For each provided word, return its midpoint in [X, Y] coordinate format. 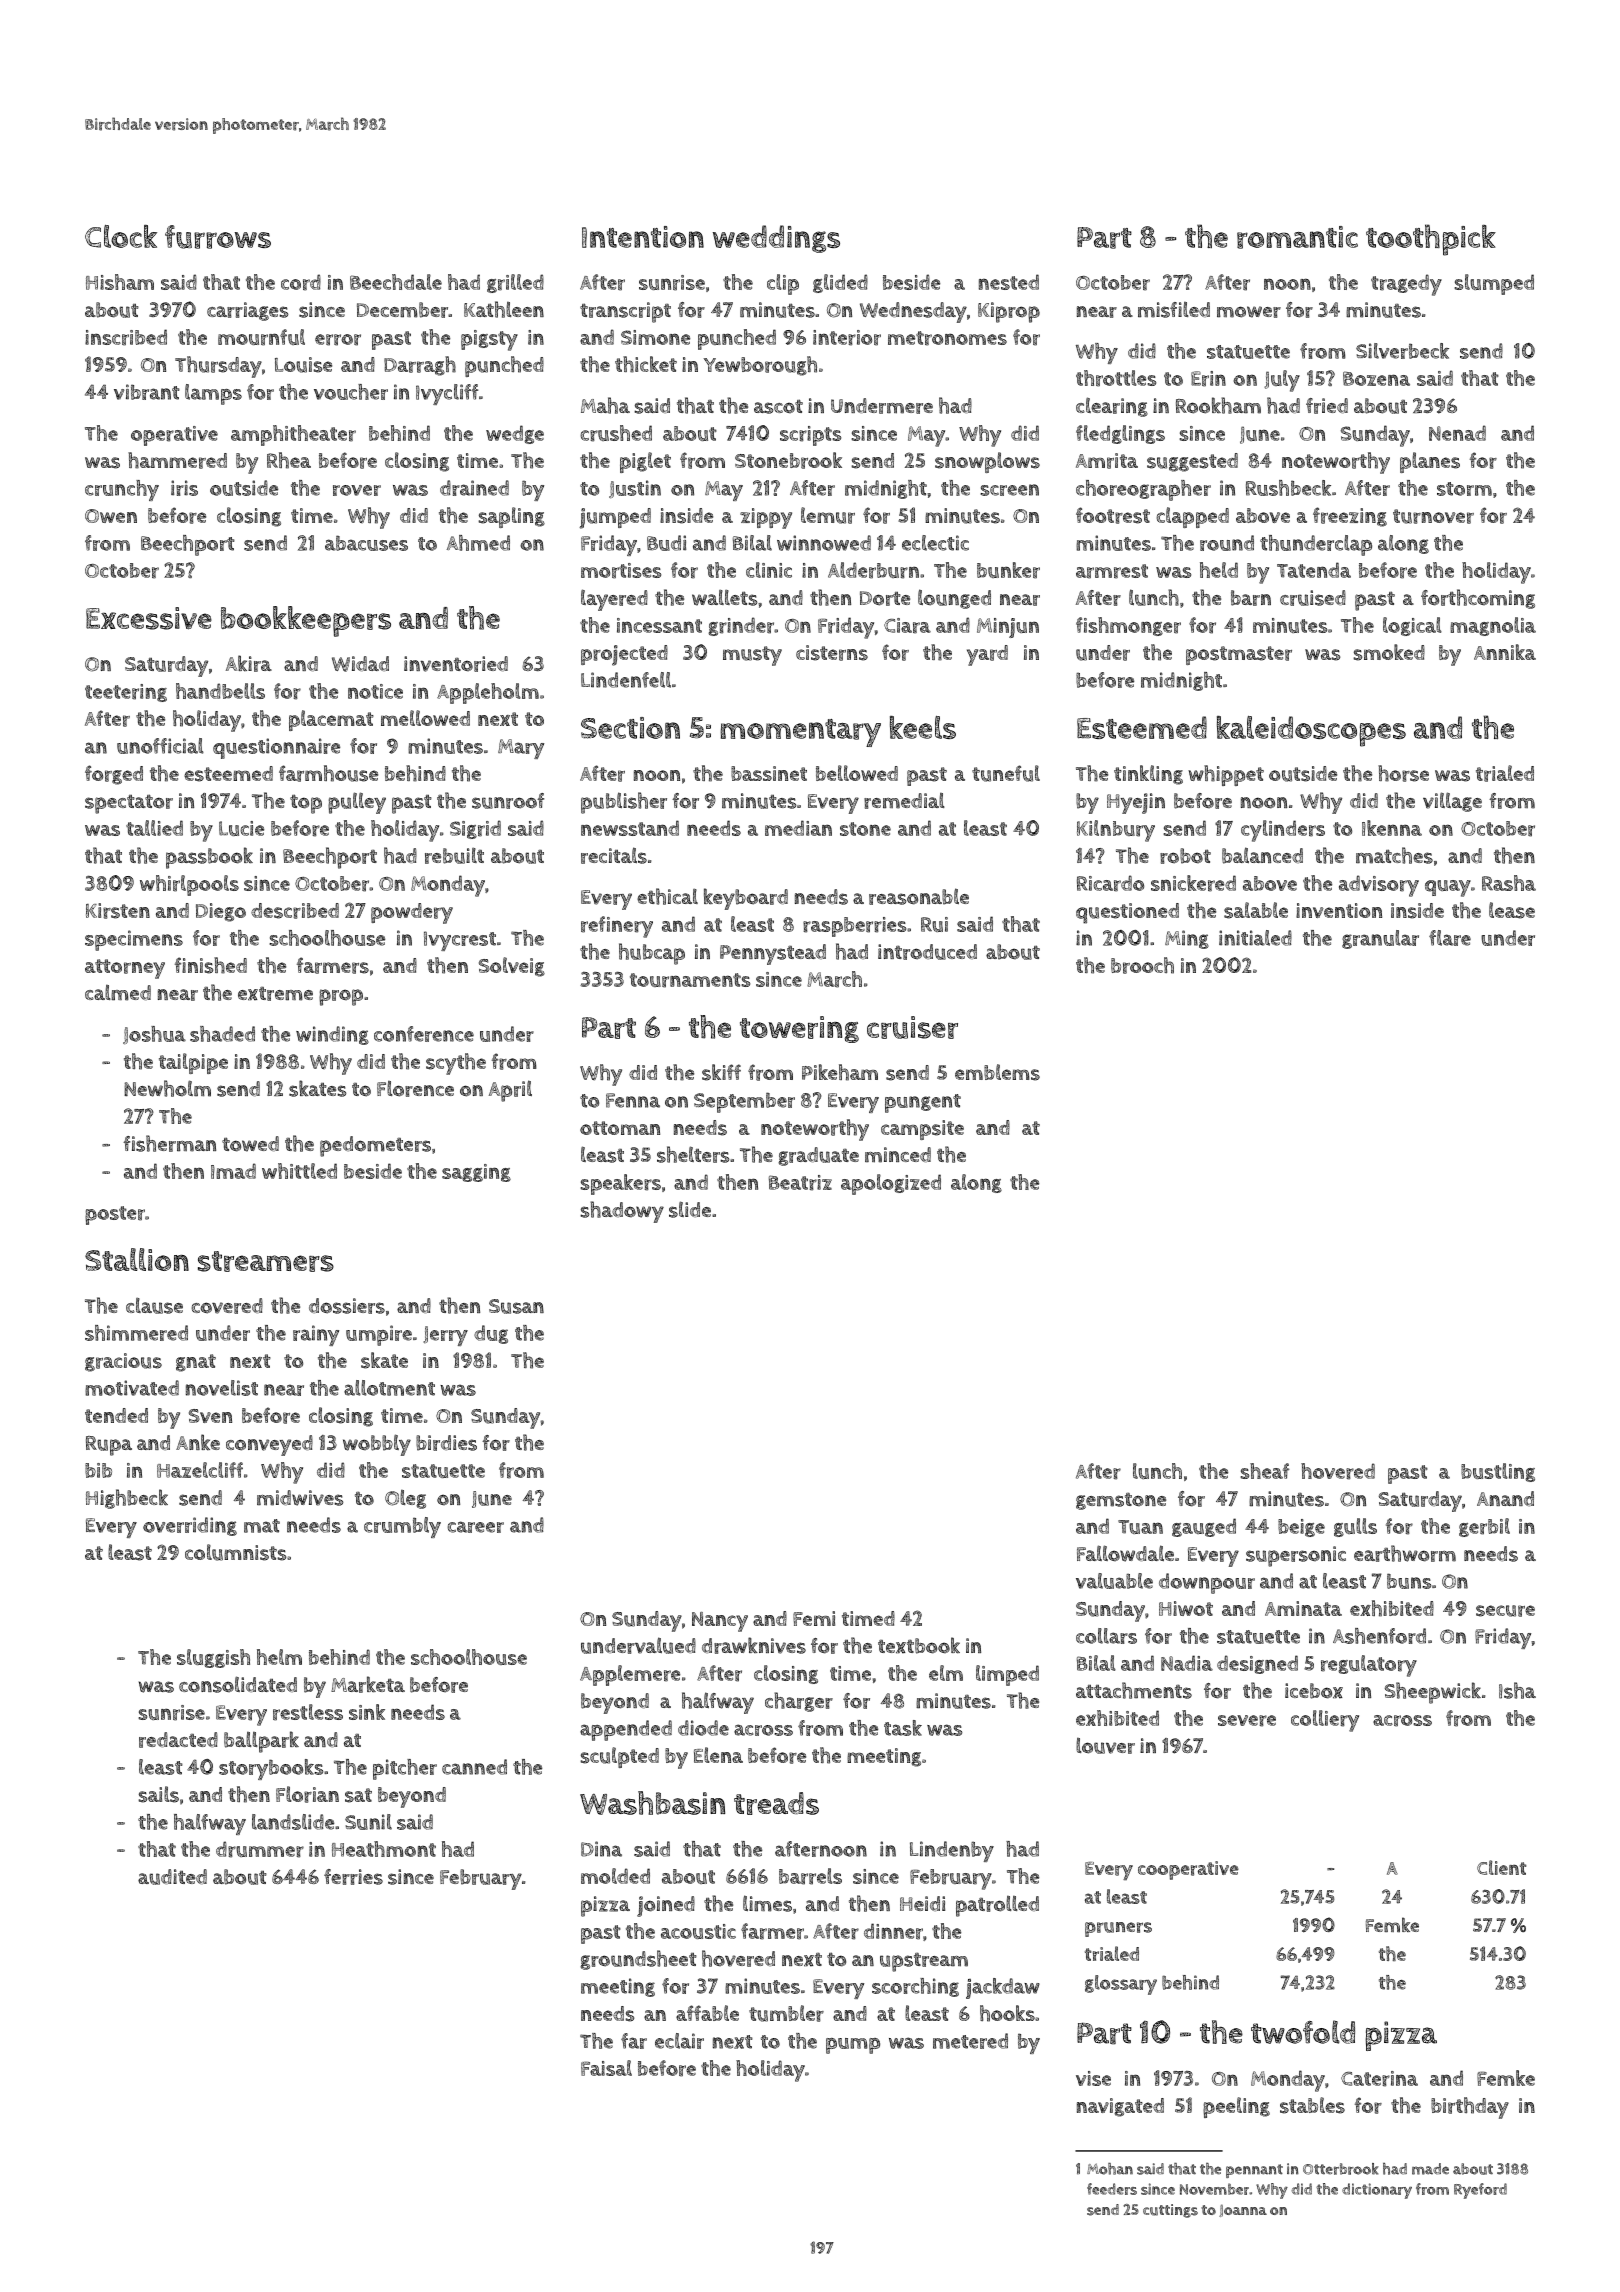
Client [1501, 1867]
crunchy [122, 490]
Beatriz [800, 1183]
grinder [741, 626]
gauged [1204, 1527]
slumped [1494, 284]
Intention [643, 237]
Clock [121, 236]
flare [1450, 938]
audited [172, 1877]
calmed [118, 993]
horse [1403, 773]
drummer [260, 1849]
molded [615, 1876]
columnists [235, 1552]
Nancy [720, 1622]
